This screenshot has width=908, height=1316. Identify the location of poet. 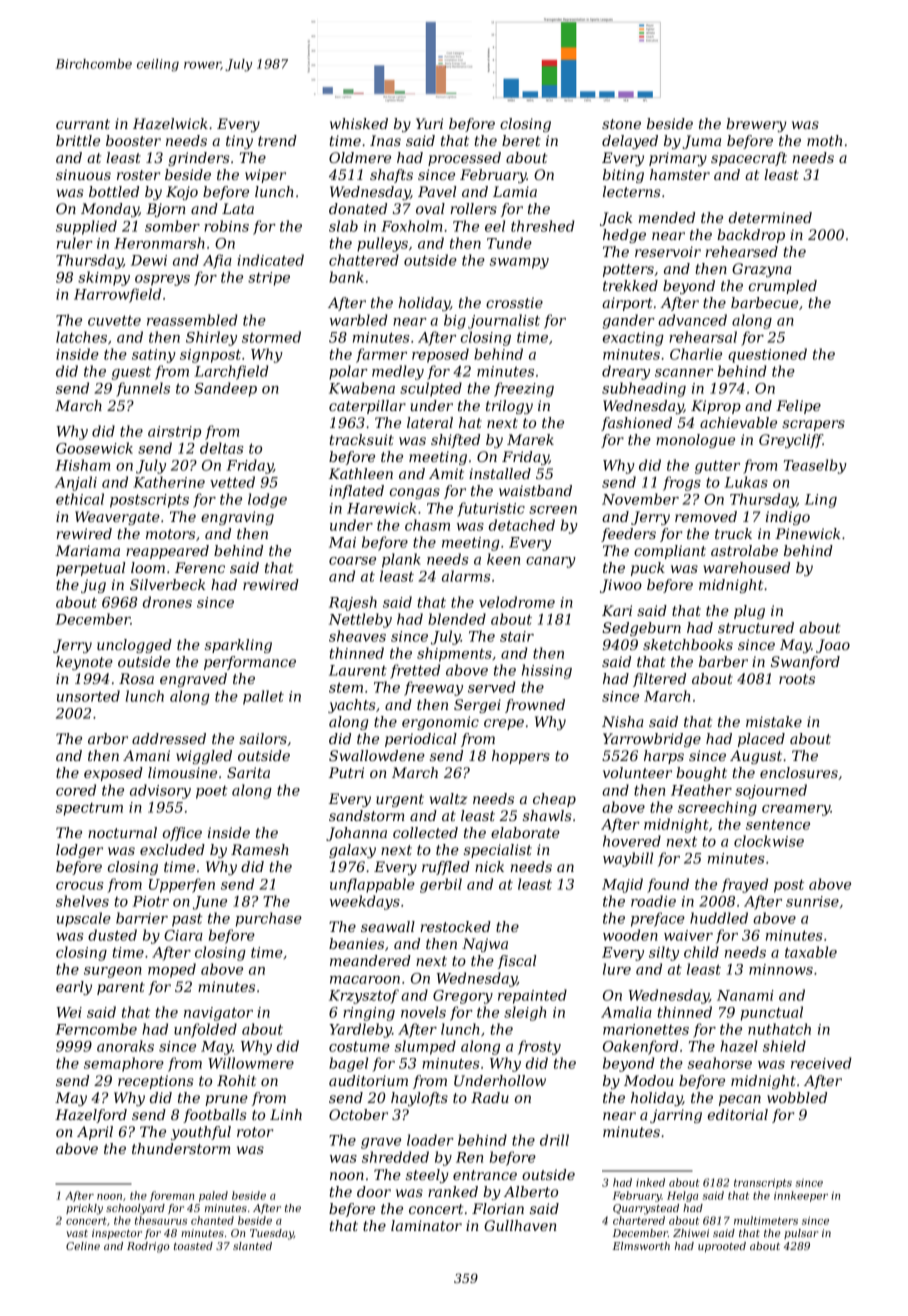
(212, 792).
